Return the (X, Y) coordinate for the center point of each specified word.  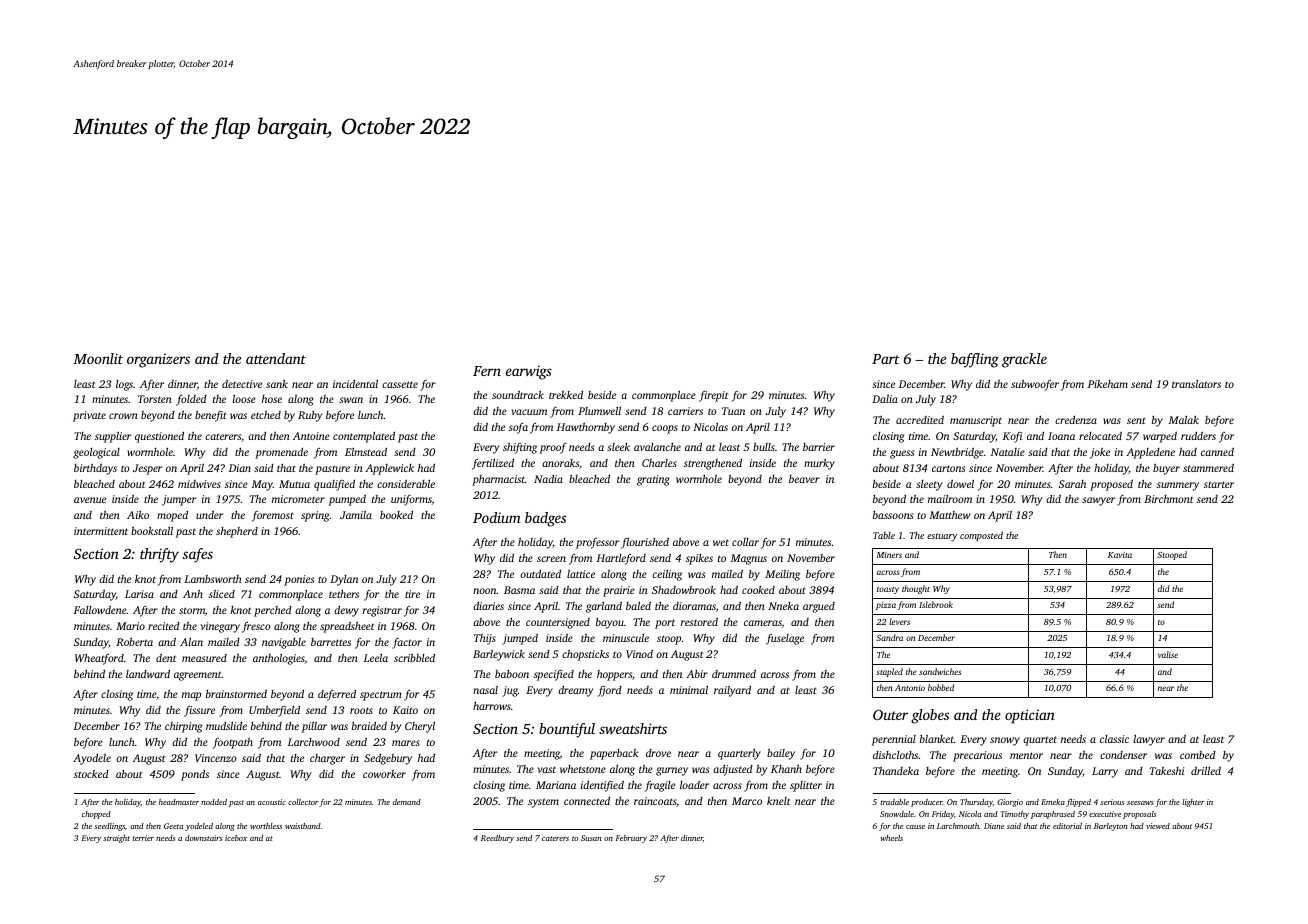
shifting (520, 448)
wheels (891, 838)
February (631, 839)
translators (1196, 384)
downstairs (204, 838)
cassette (400, 384)
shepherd (237, 532)
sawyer (1098, 501)
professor (597, 543)
